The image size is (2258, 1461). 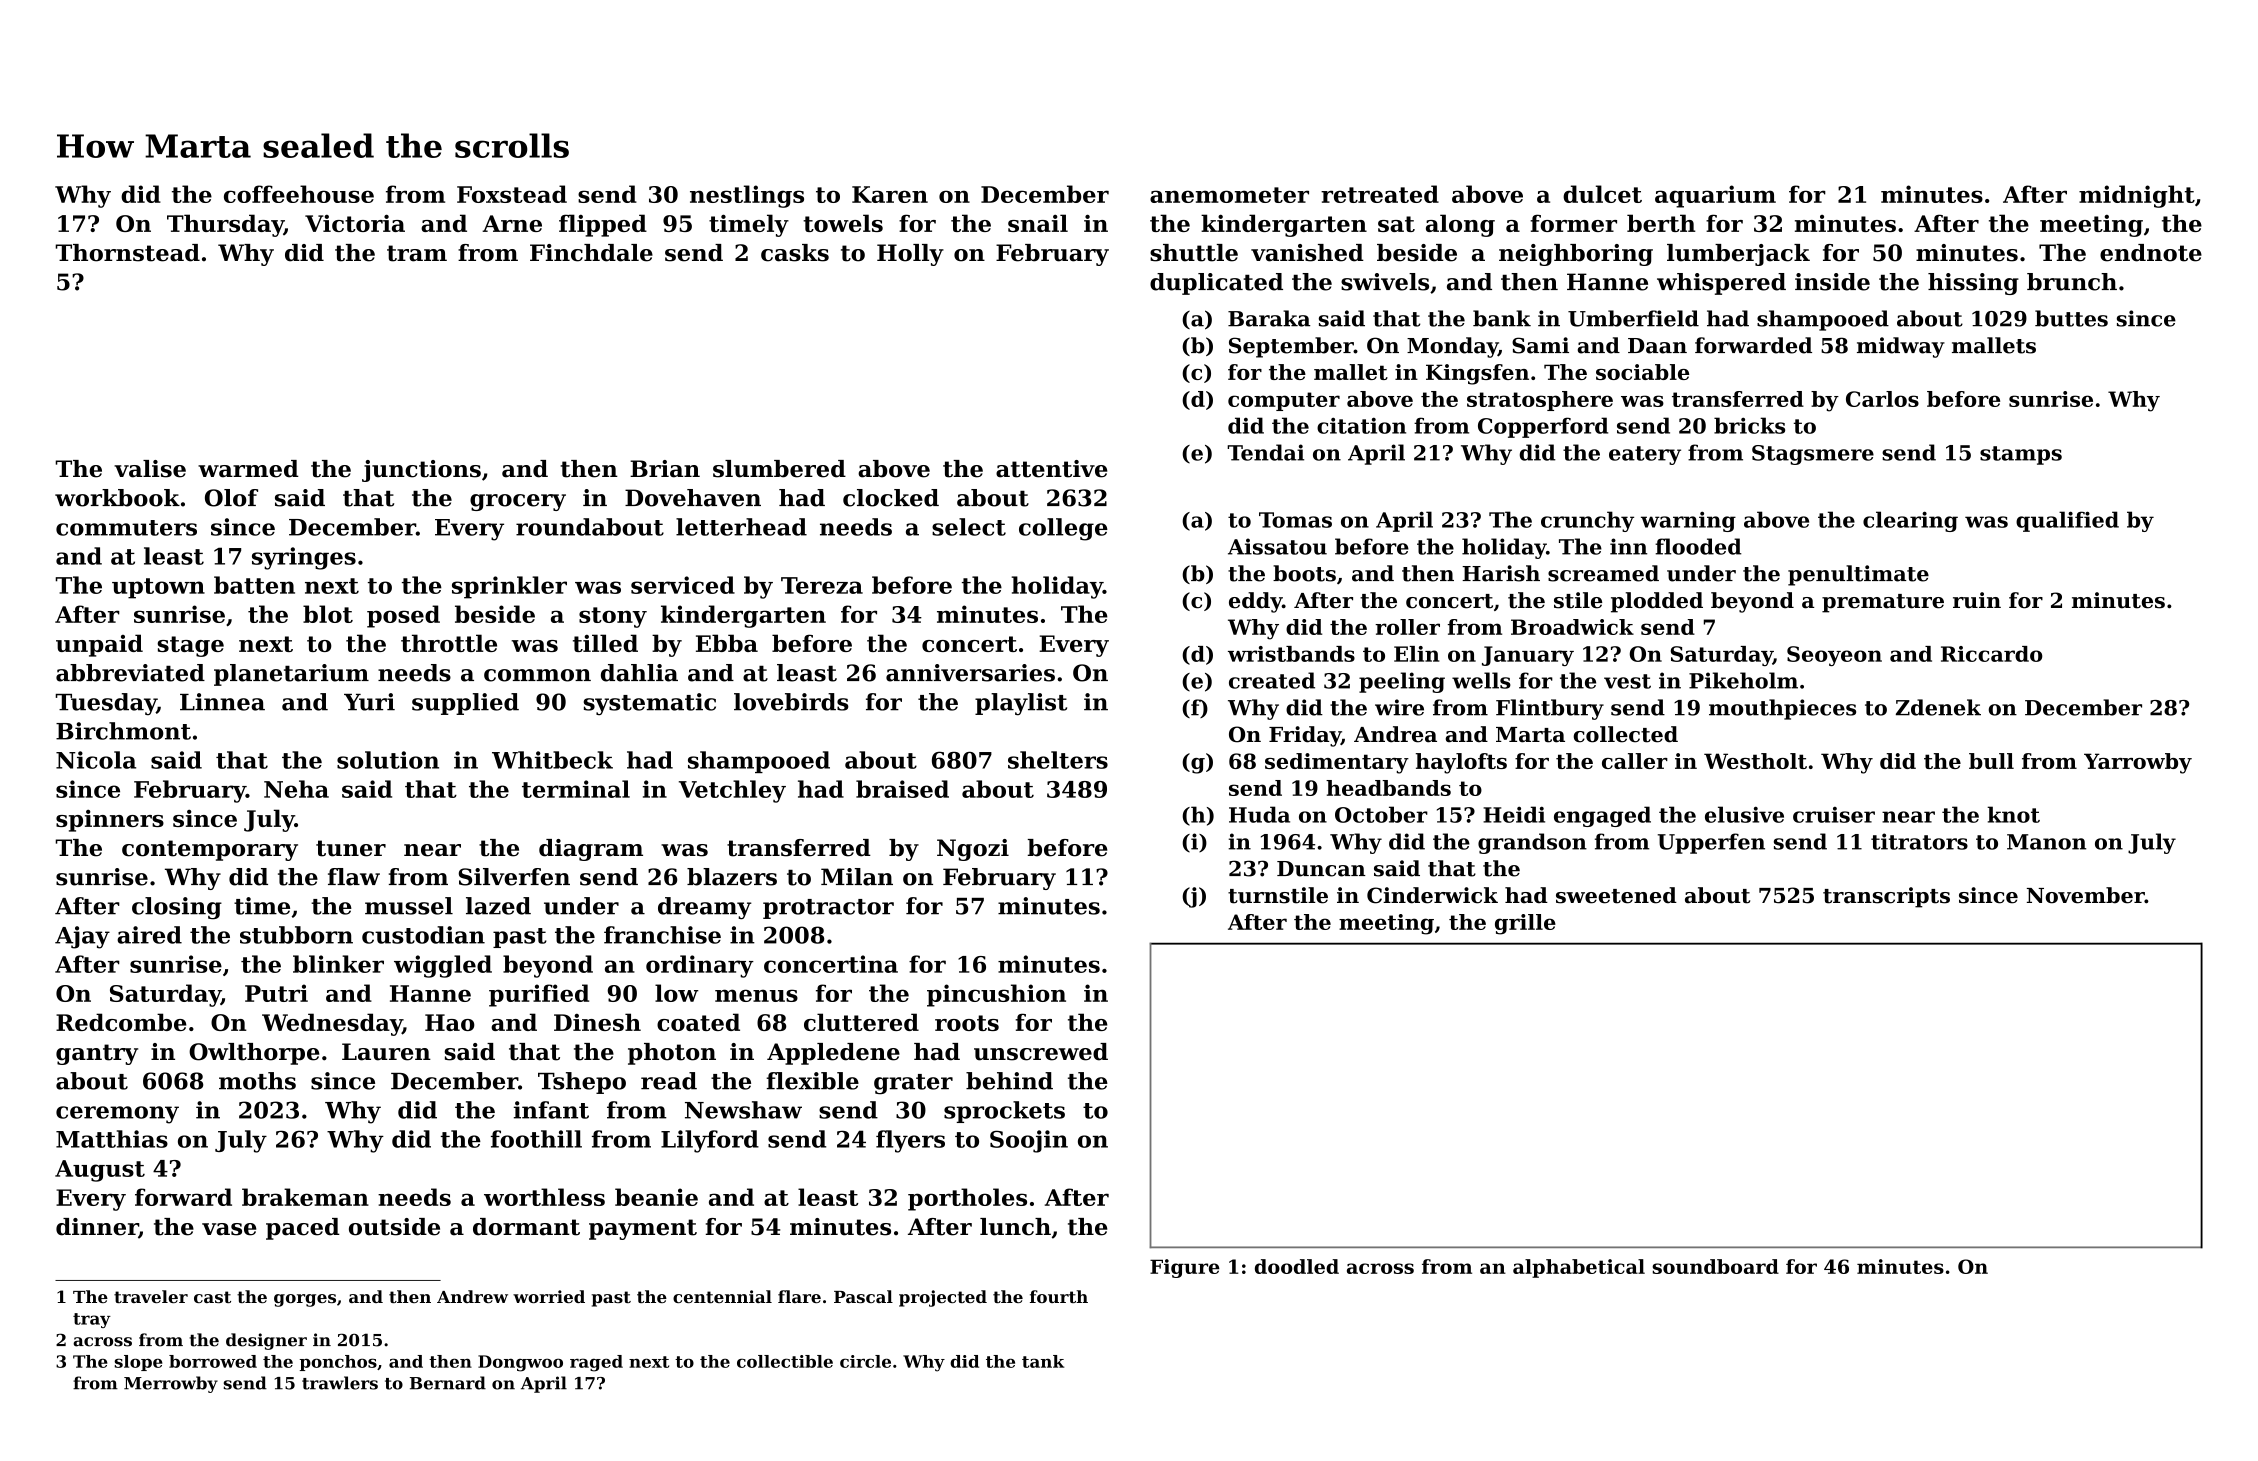 What do you see at coordinates (1041, 1052) in the screenshot?
I see `unscrewed` at bounding box center [1041, 1052].
